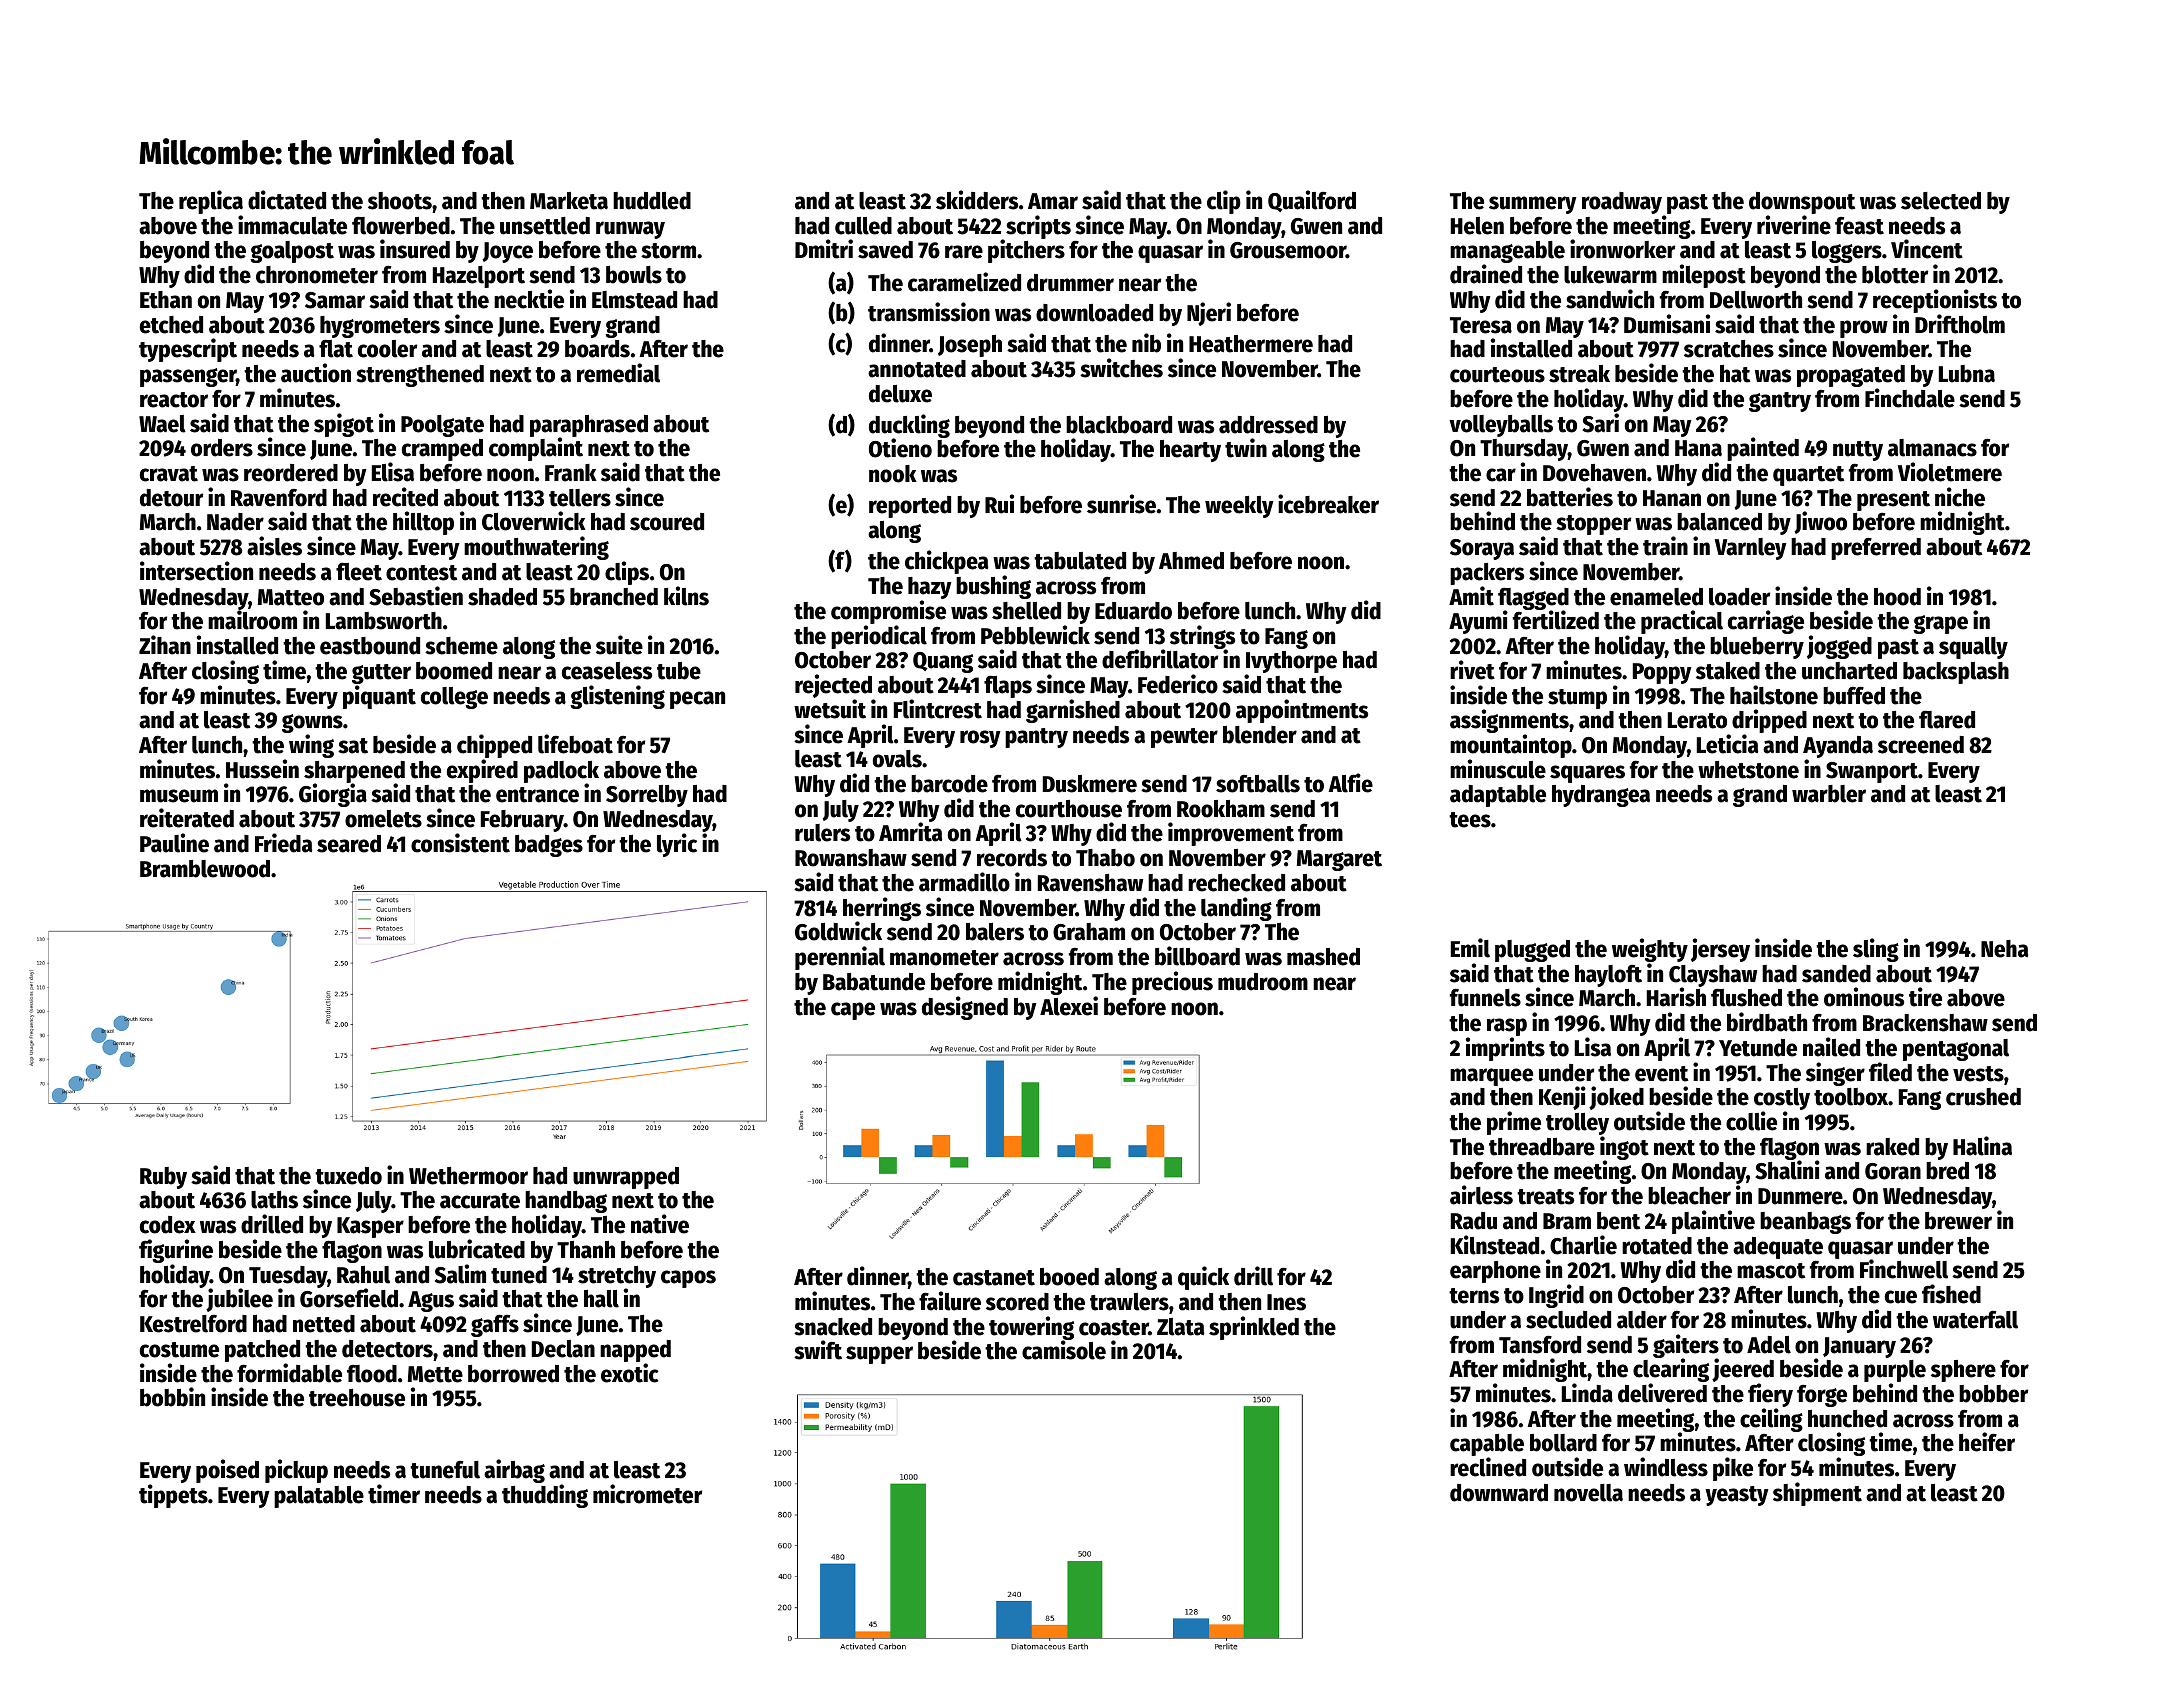 The width and height of the page is (2178, 1683). I want to click on Ethan, so click(166, 300).
